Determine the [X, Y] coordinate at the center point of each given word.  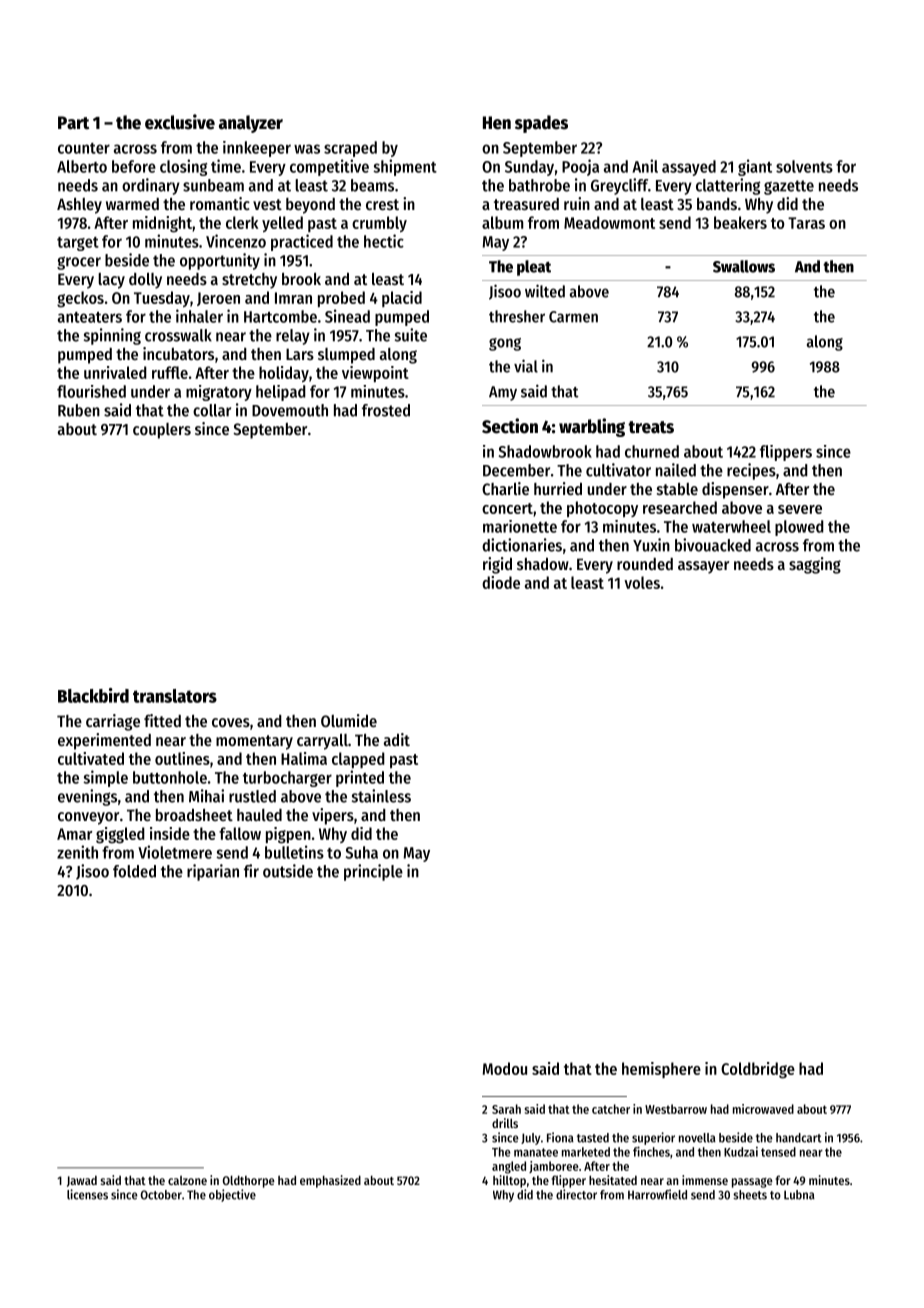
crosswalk [178, 335]
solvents [804, 166]
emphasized [330, 1181]
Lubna [799, 1195]
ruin [577, 203]
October [161, 1195]
